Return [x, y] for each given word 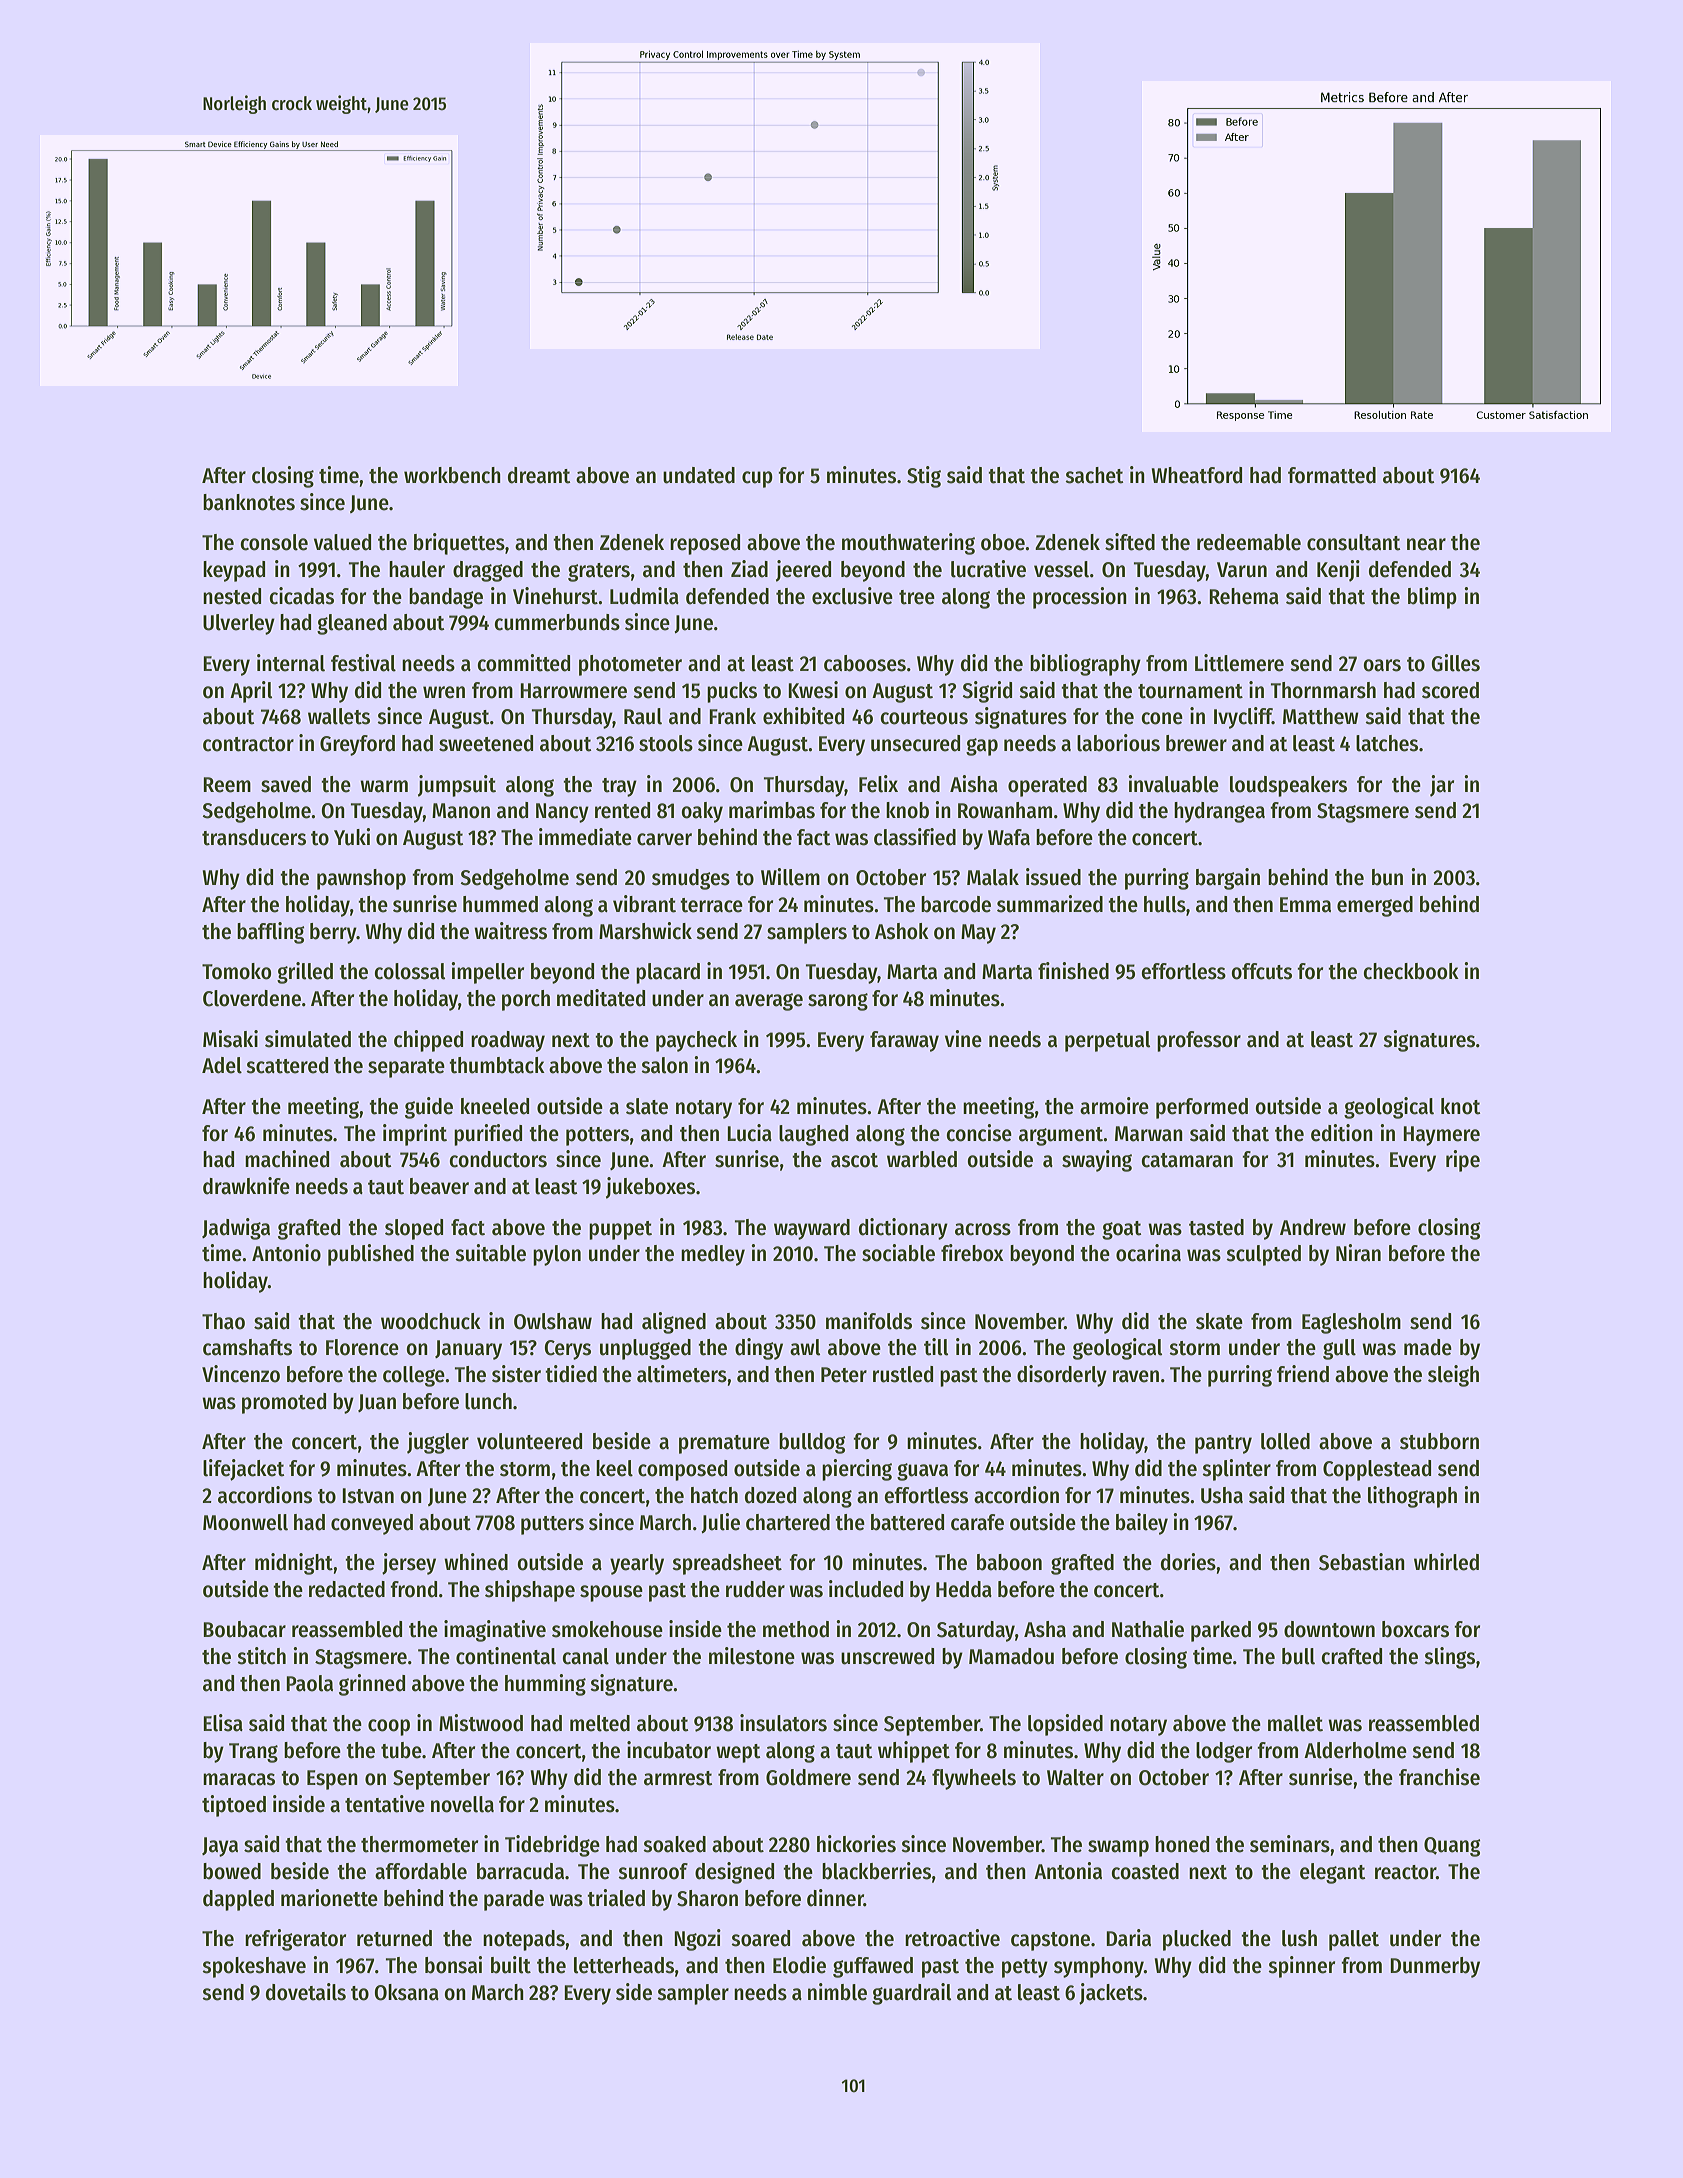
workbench [452, 475]
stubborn [1439, 1441]
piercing [857, 1470]
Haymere [1441, 1136]
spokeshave [254, 1967]
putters [552, 1525]
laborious [1118, 743]
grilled [305, 973]
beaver [439, 1186]
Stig [924, 477]
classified [915, 837]
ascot [854, 1160]
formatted [1332, 475]
